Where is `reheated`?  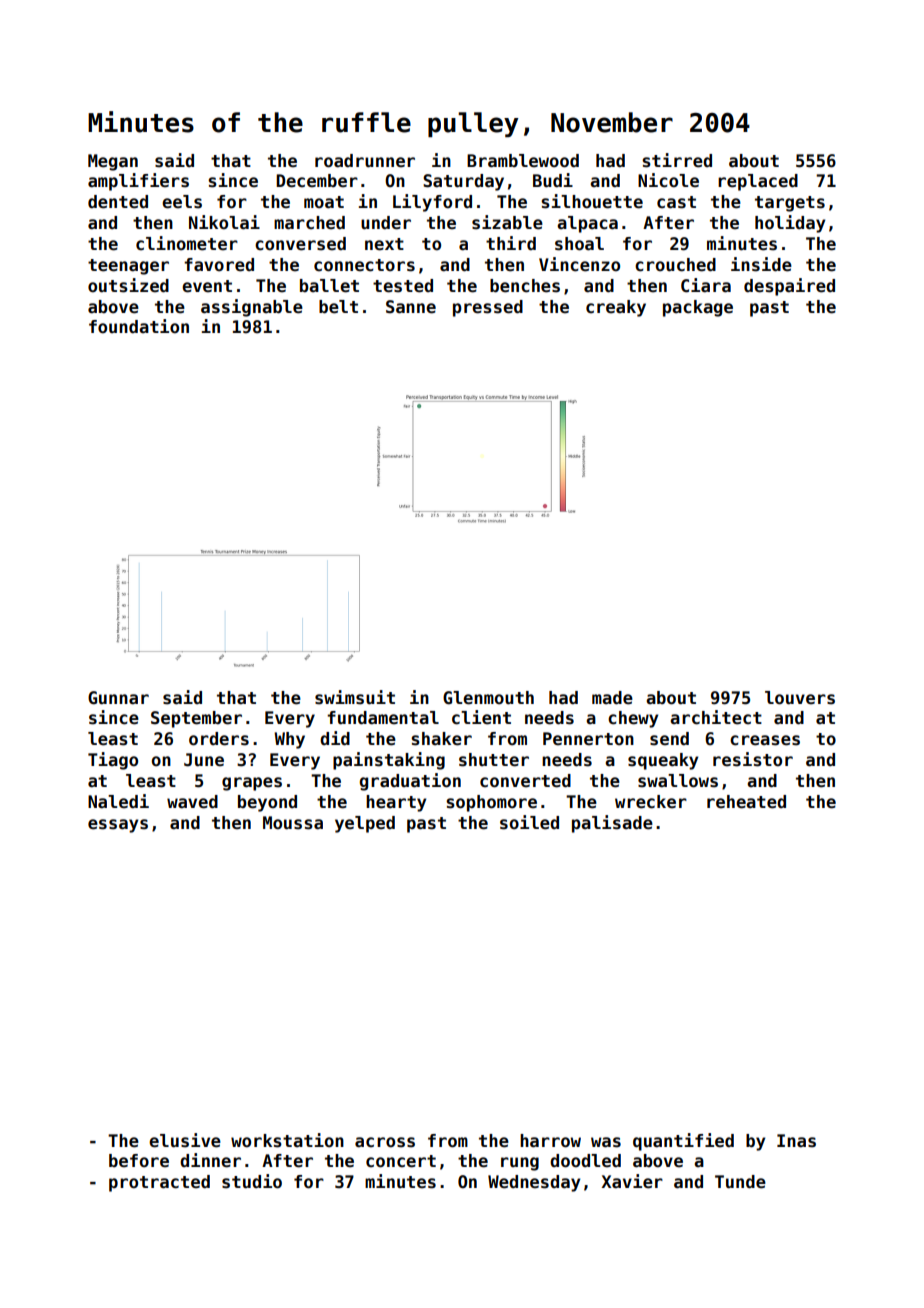
reheated is located at coordinates (746, 802).
